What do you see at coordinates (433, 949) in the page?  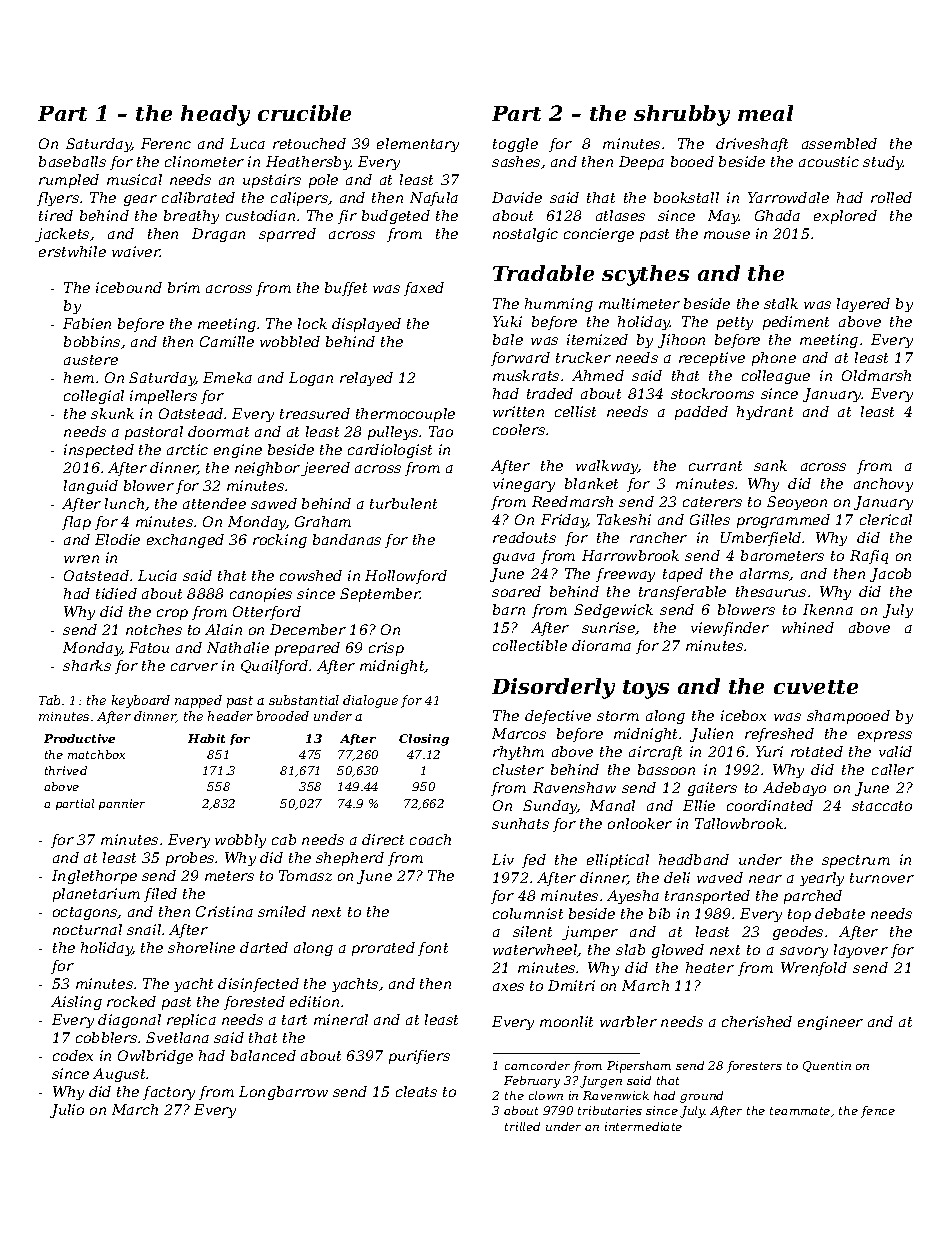 I see `font` at bounding box center [433, 949].
